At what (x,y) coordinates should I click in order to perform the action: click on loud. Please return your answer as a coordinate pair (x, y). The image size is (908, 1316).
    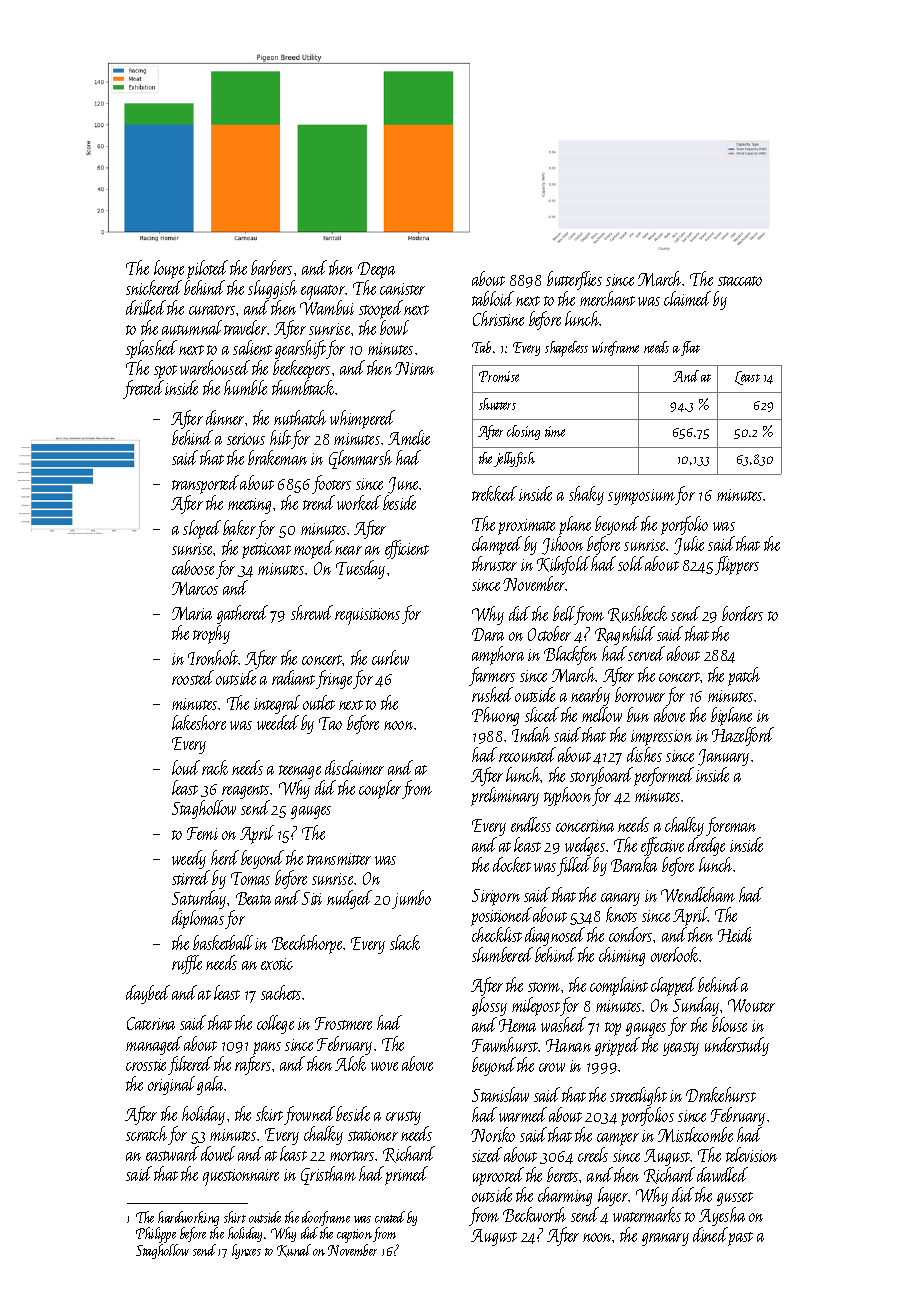
    Looking at the image, I should click on (186, 767).
